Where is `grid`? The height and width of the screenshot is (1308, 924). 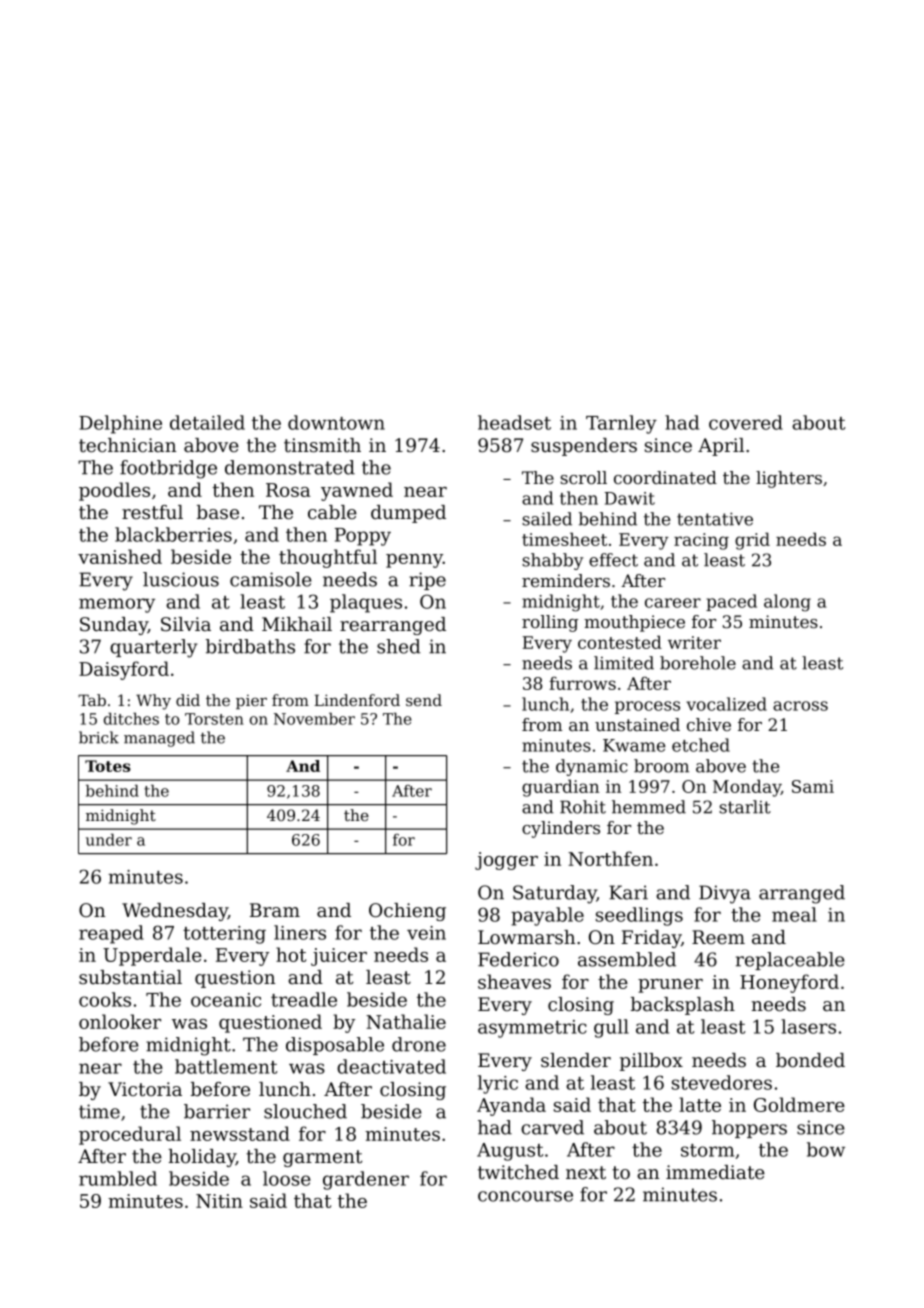 grid is located at coordinates (752, 541).
